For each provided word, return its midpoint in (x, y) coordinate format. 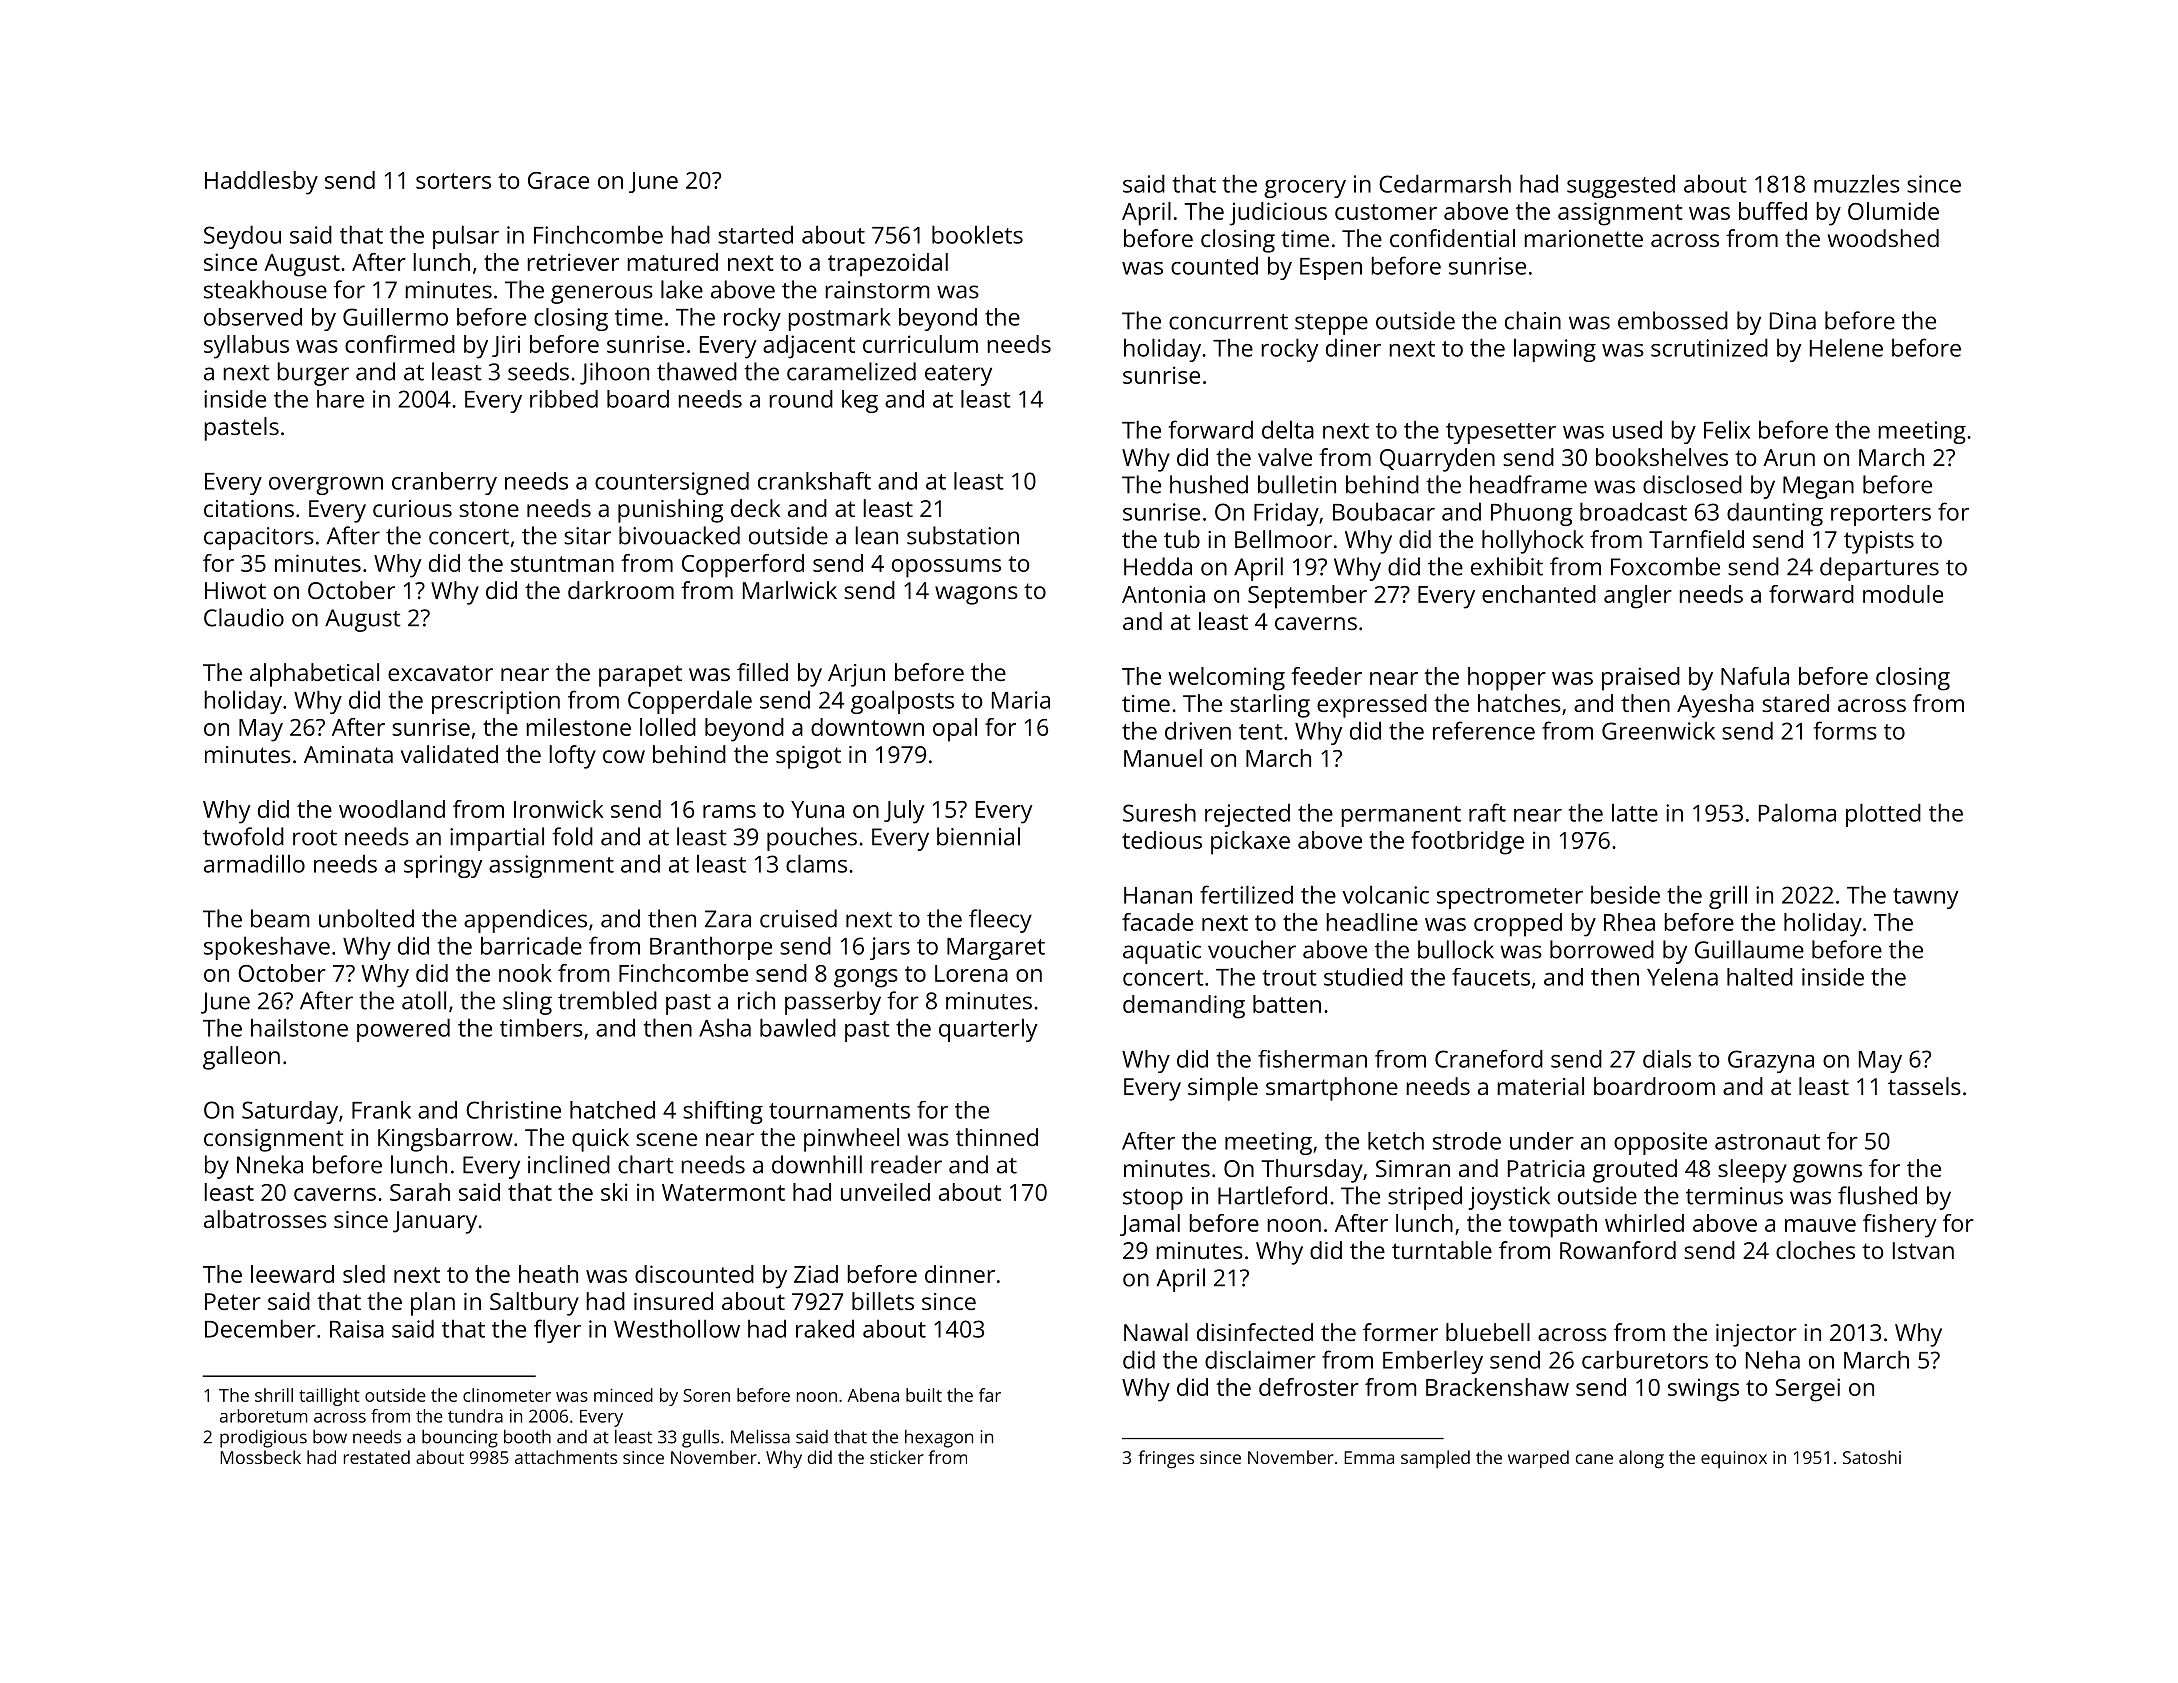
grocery (1305, 189)
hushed (1209, 484)
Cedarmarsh (1445, 183)
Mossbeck (260, 1457)
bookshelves (1662, 457)
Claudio (244, 617)
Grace (558, 180)
